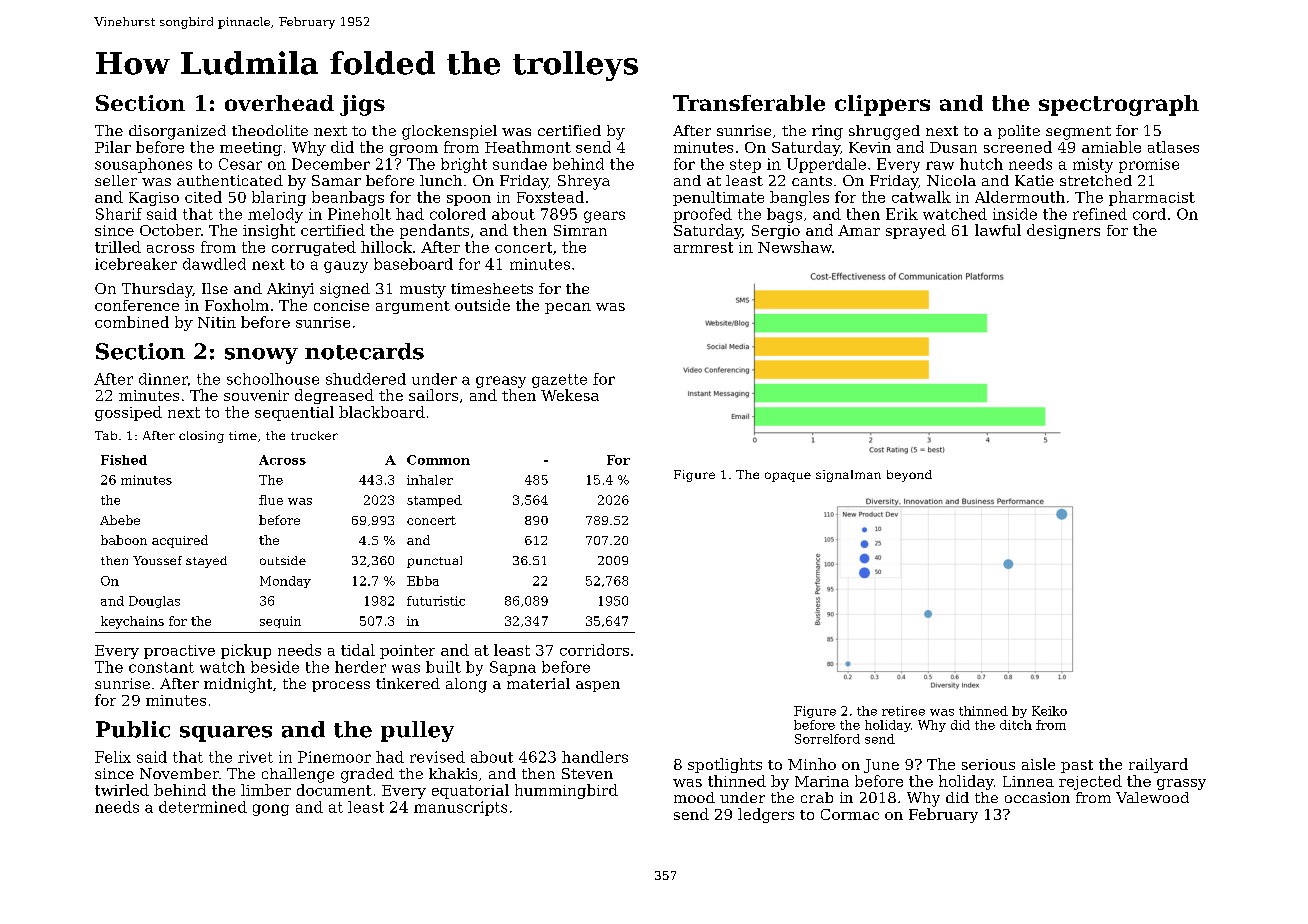 This image has width=1308, height=924. What do you see at coordinates (1063, 231) in the image?
I see `designers` at bounding box center [1063, 231].
